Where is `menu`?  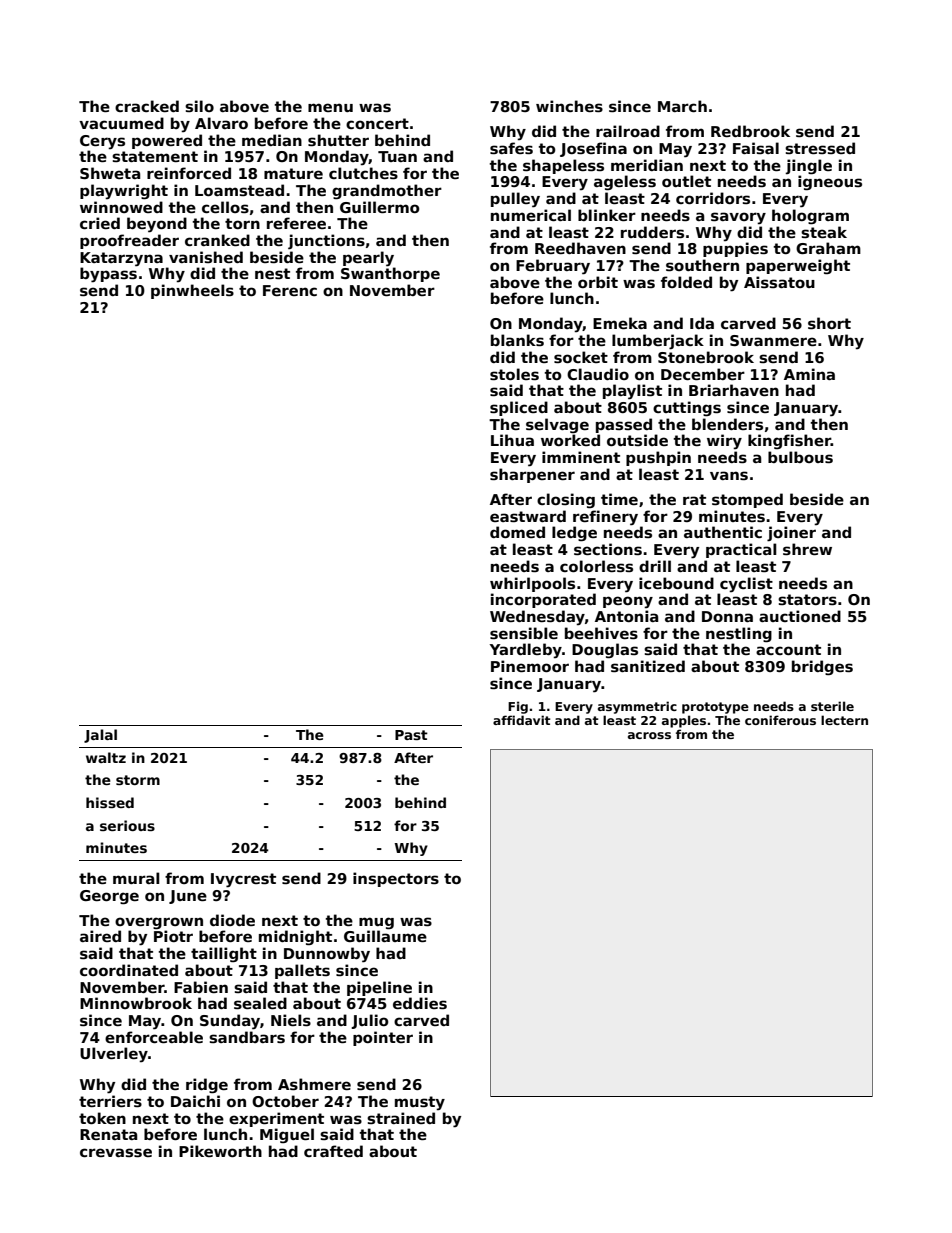 menu is located at coordinates (330, 107).
